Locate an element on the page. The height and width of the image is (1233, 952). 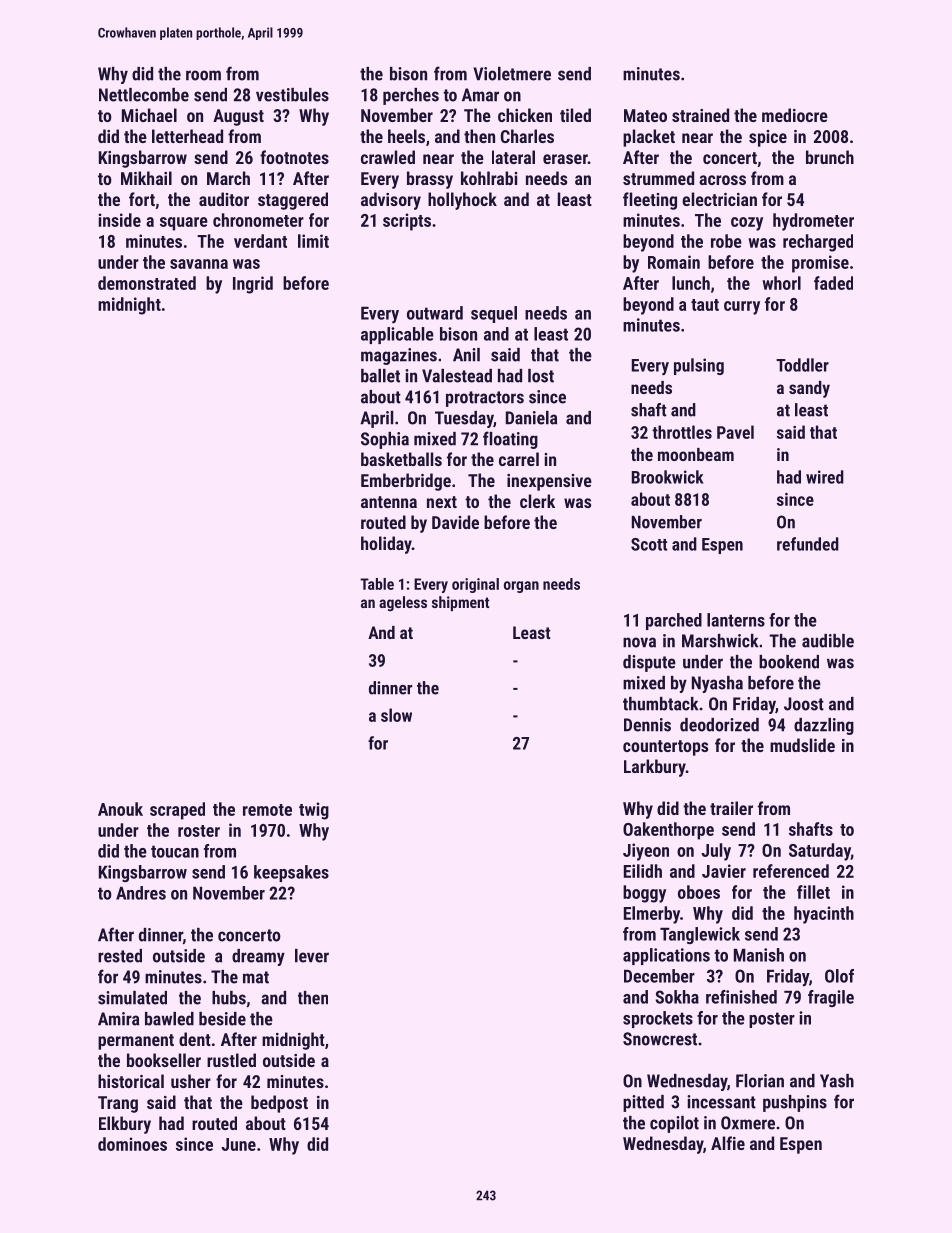
dominoes is located at coordinates (132, 1144).
